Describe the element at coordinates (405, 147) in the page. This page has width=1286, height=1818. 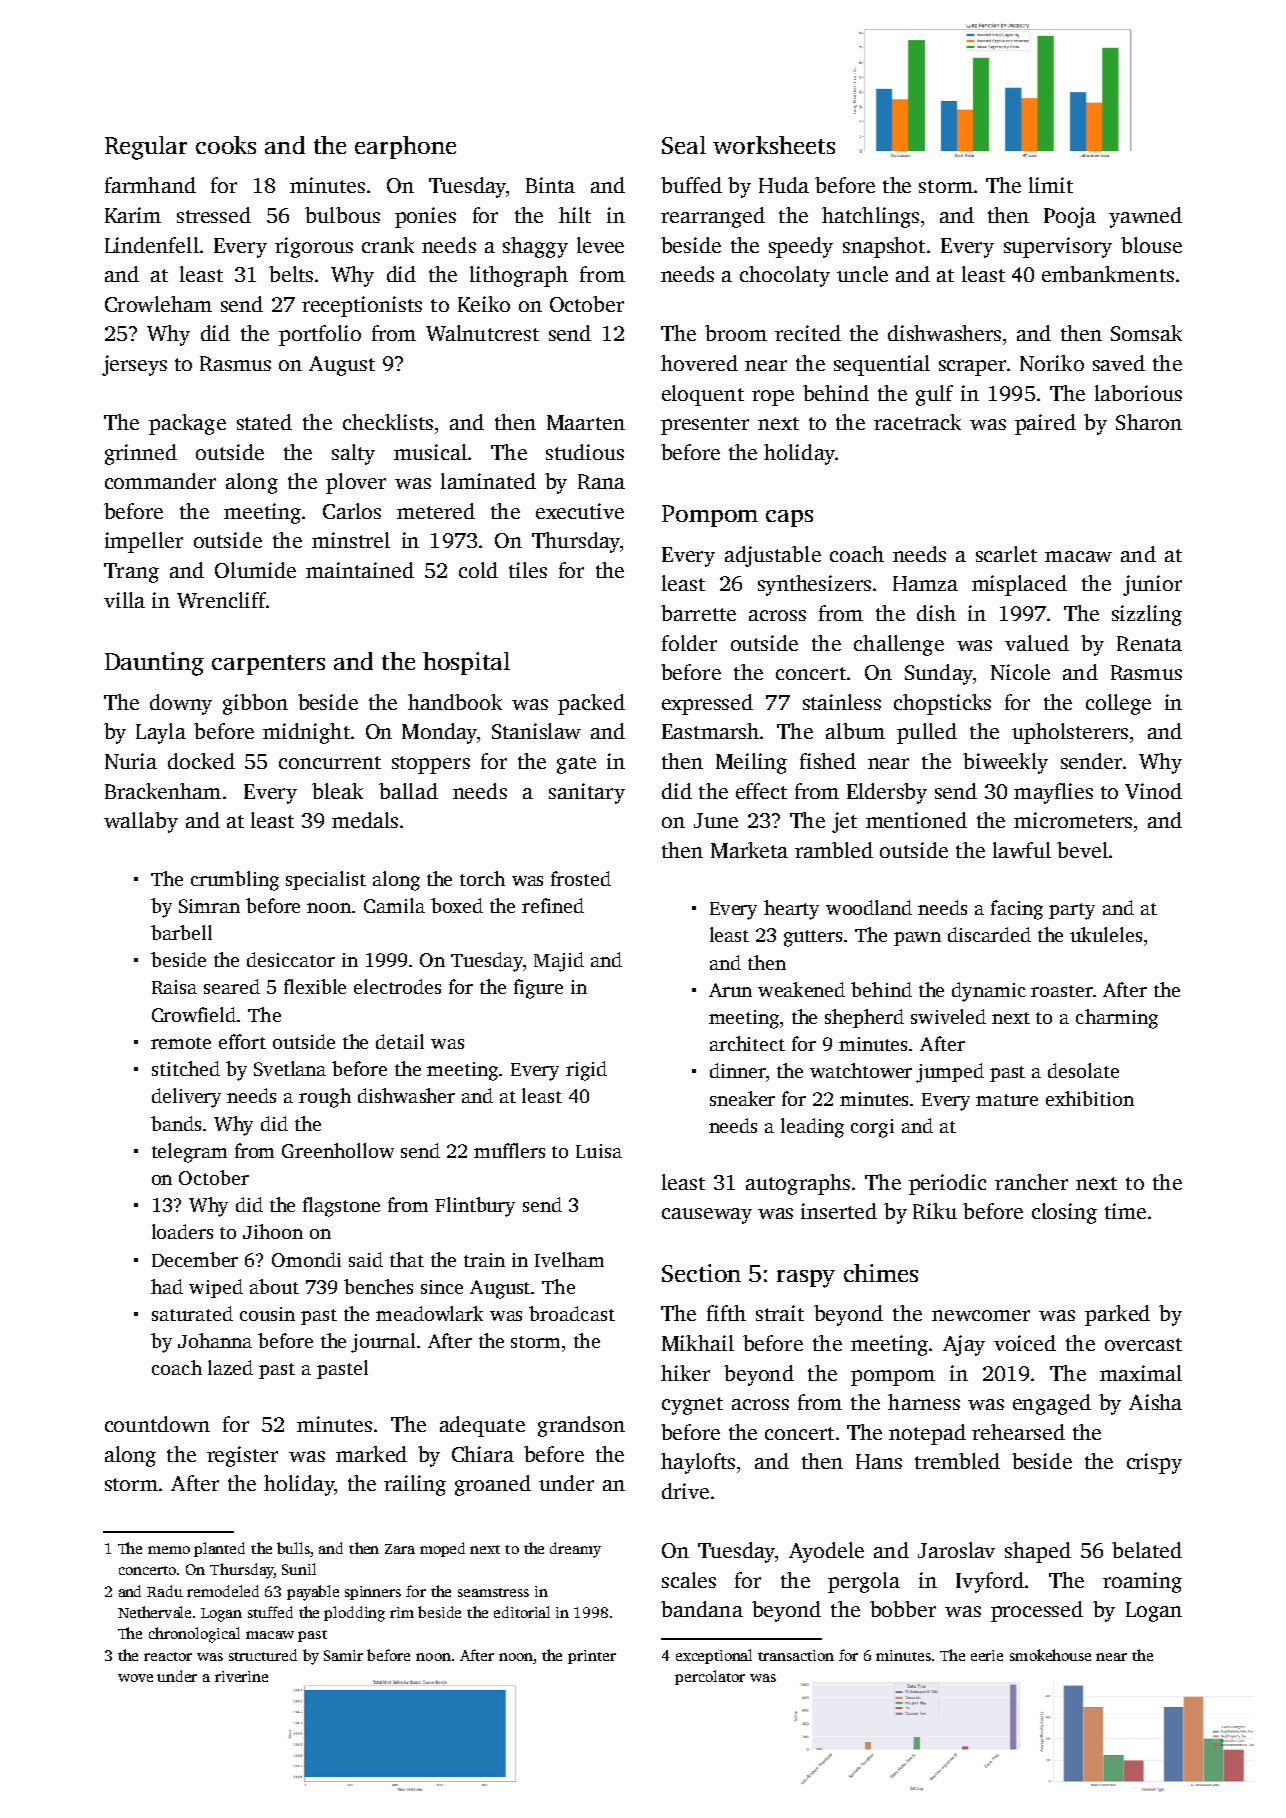
I see `earphone` at that location.
